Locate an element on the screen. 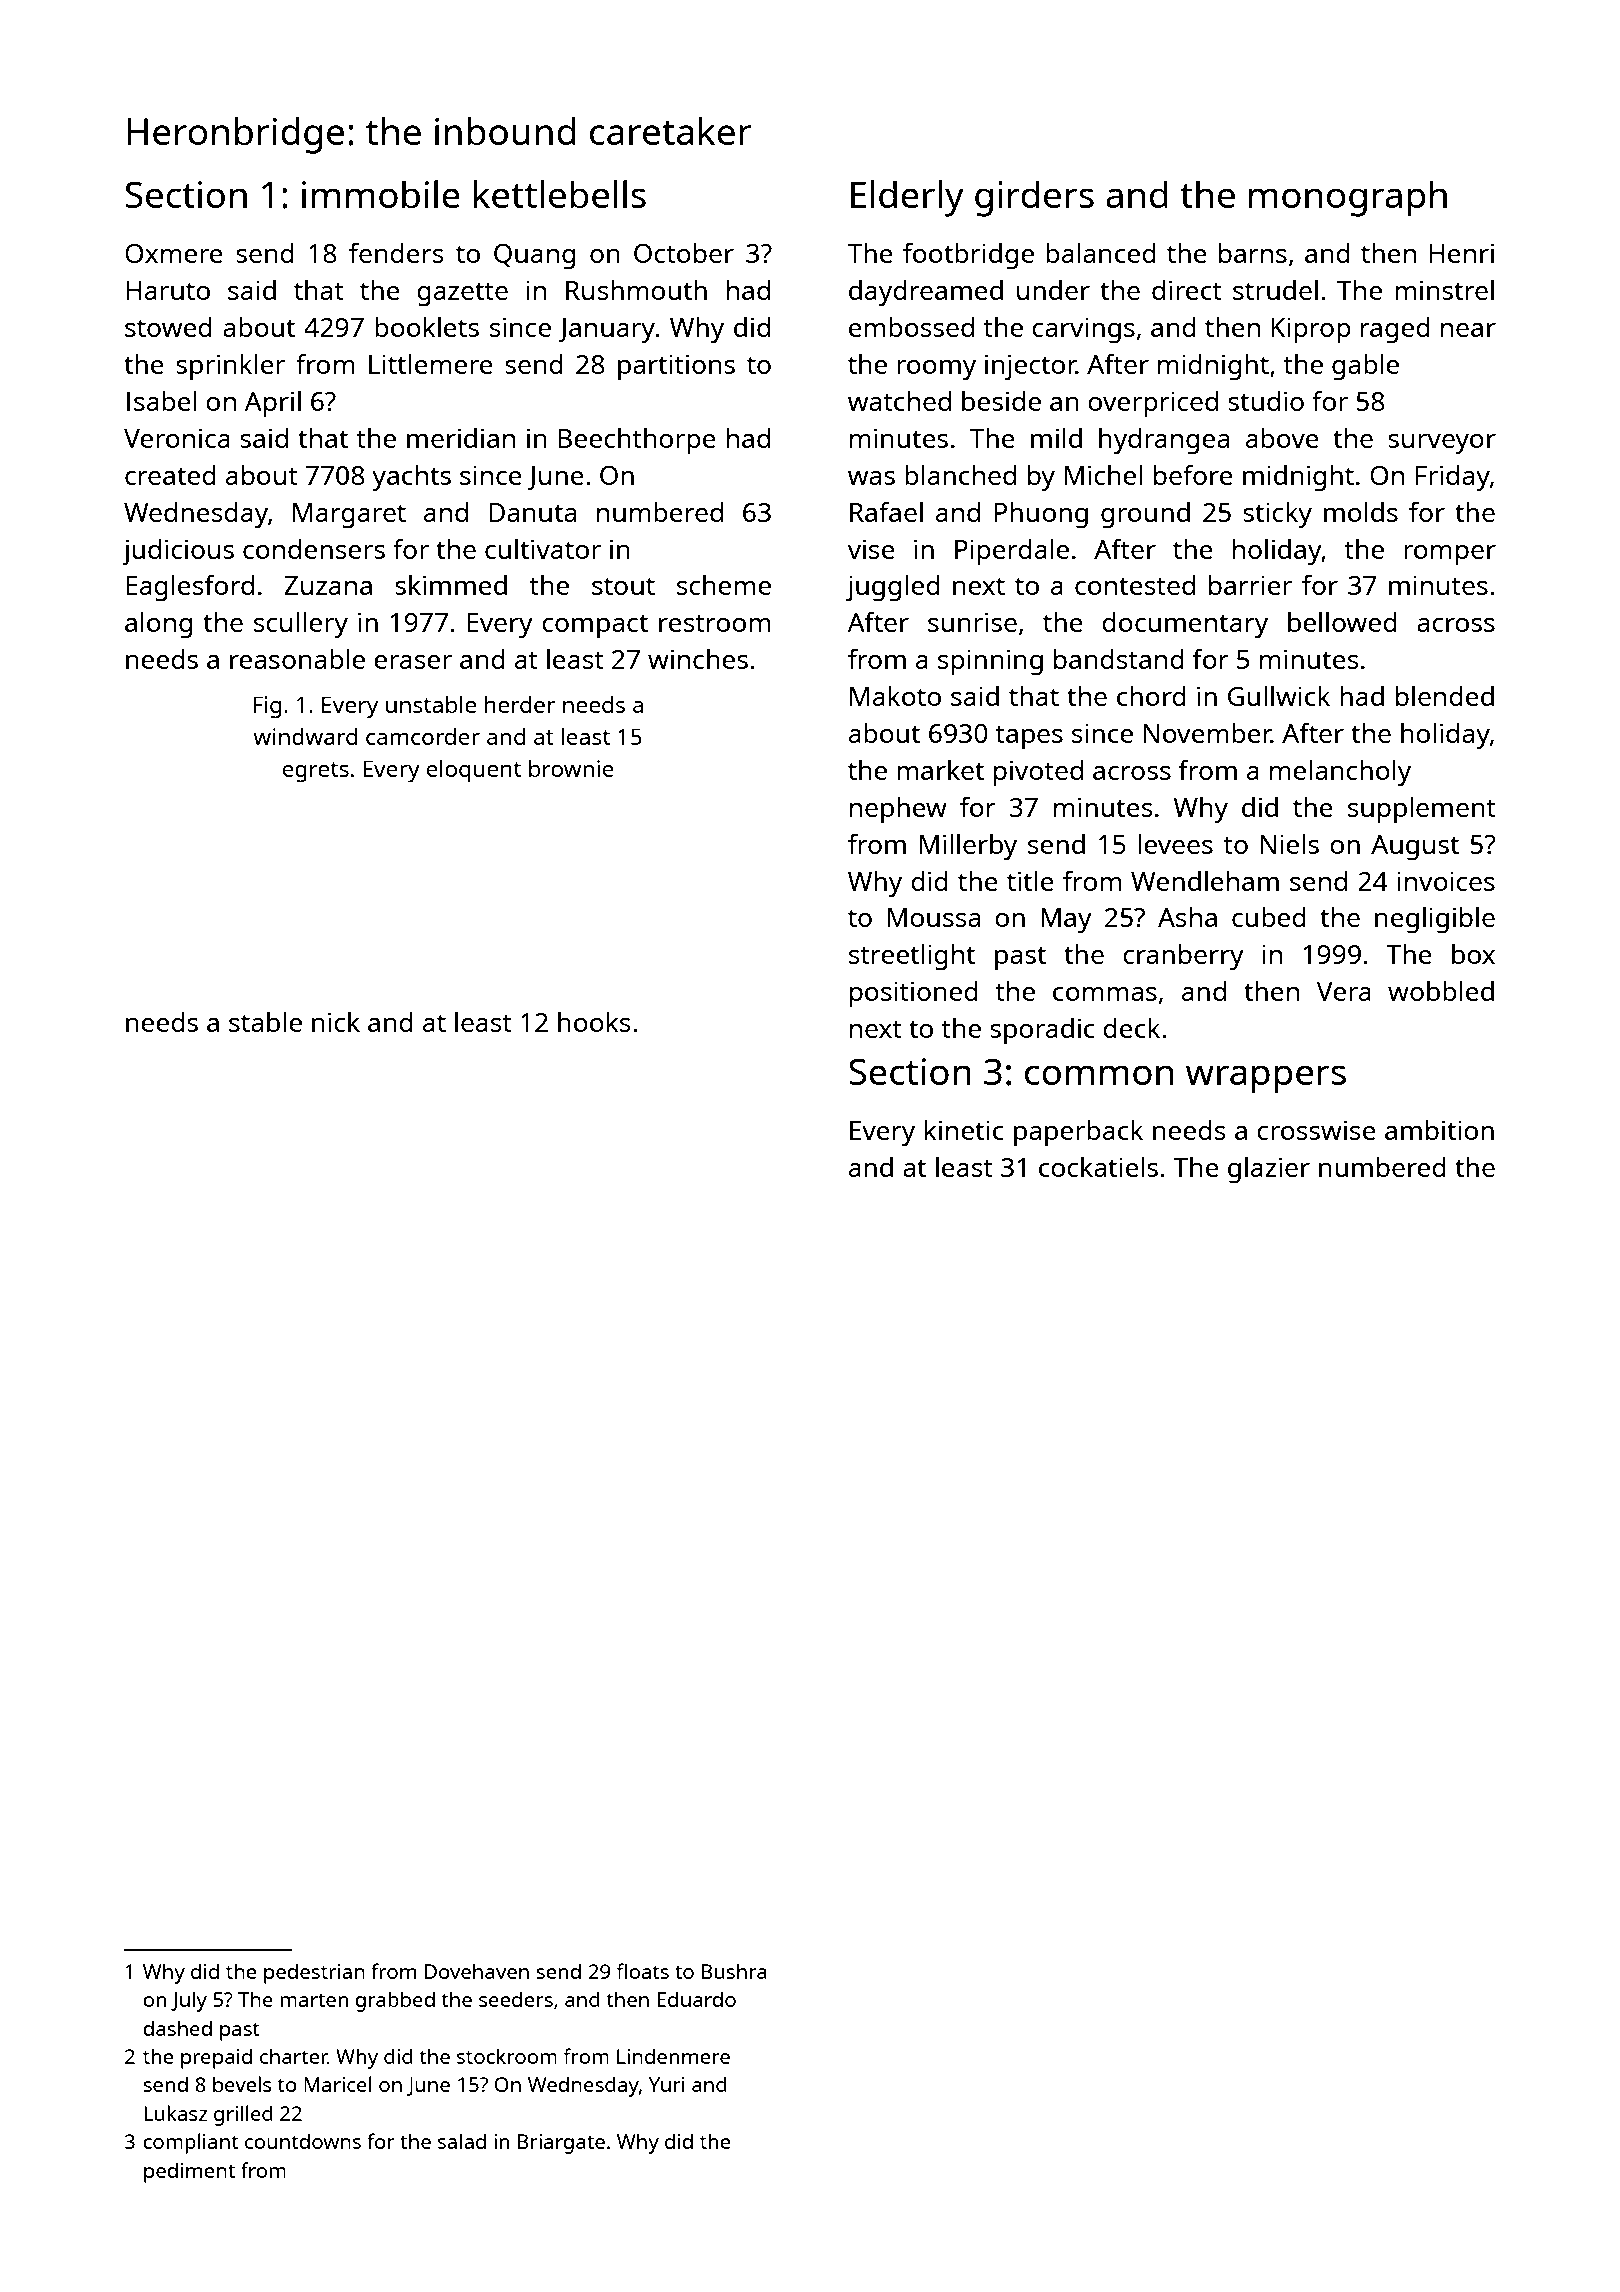 The image size is (1620, 2292). Beechthorpe is located at coordinates (637, 441).
